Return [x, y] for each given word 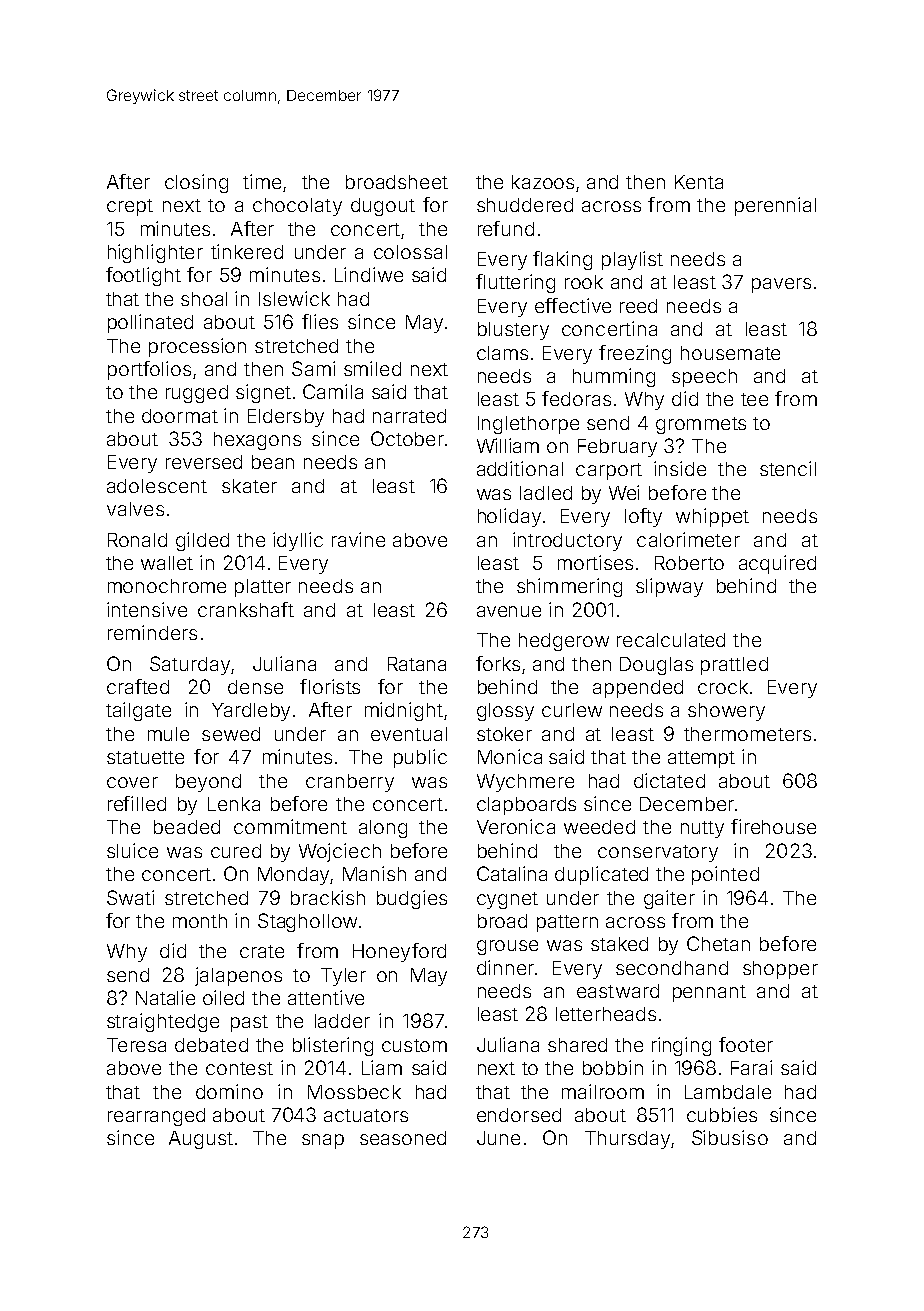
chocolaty [297, 207]
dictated [669, 780]
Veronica [516, 826]
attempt [701, 759]
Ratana [417, 664]
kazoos [543, 182]
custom [414, 1045]
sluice [132, 850]
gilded [202, 541]
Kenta [699, 182]
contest [239, 1068]
